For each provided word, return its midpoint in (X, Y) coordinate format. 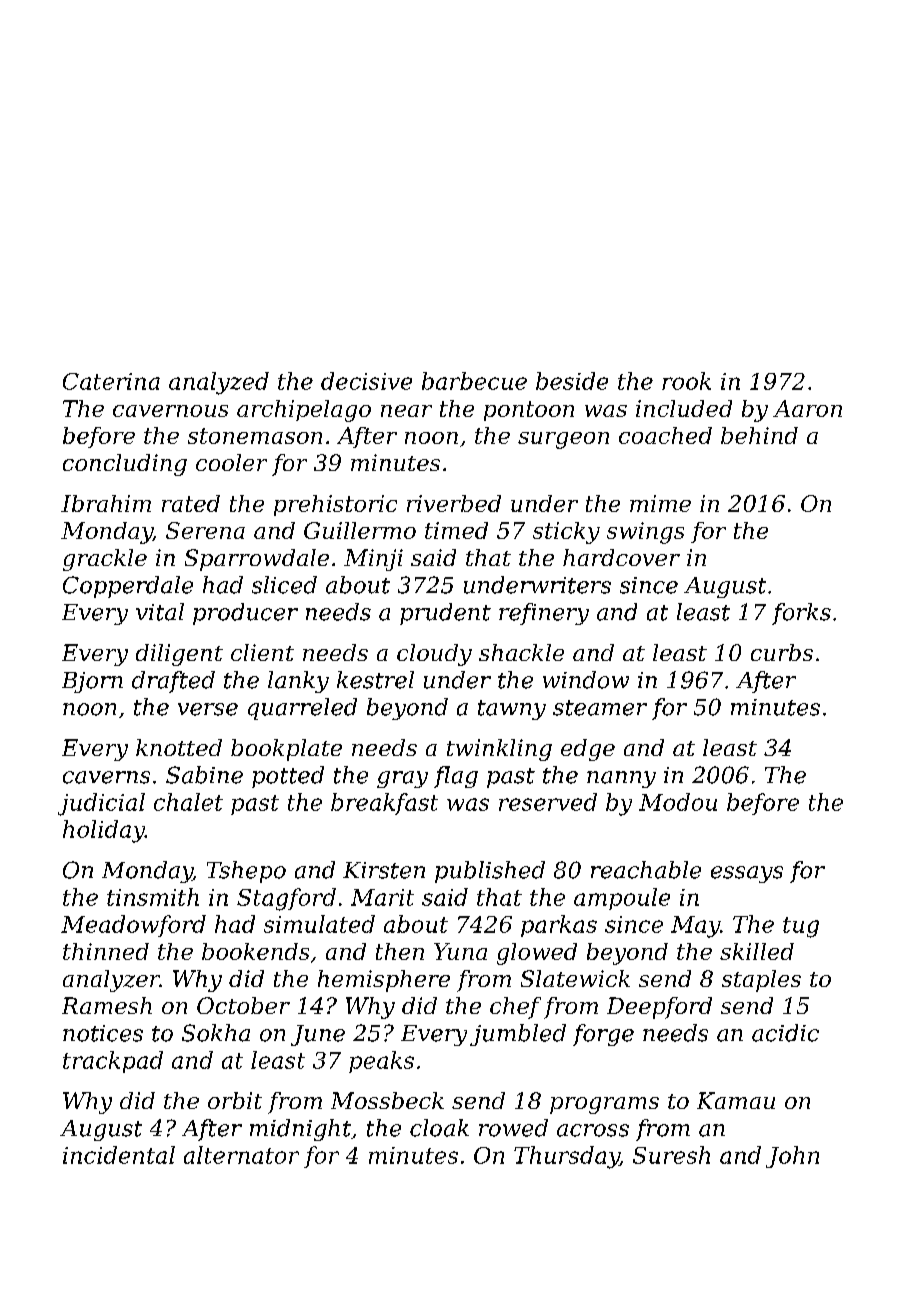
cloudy (434, 655)
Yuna (460, 951)
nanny (621, 779)
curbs (782, 652)
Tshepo (246, 872)
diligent (179, 655)
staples (761, 981)
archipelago (304, 411)
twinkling (499, 750)
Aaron (807, 408)
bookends (255, 951)
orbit (235, 1100)
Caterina (111, 381)
